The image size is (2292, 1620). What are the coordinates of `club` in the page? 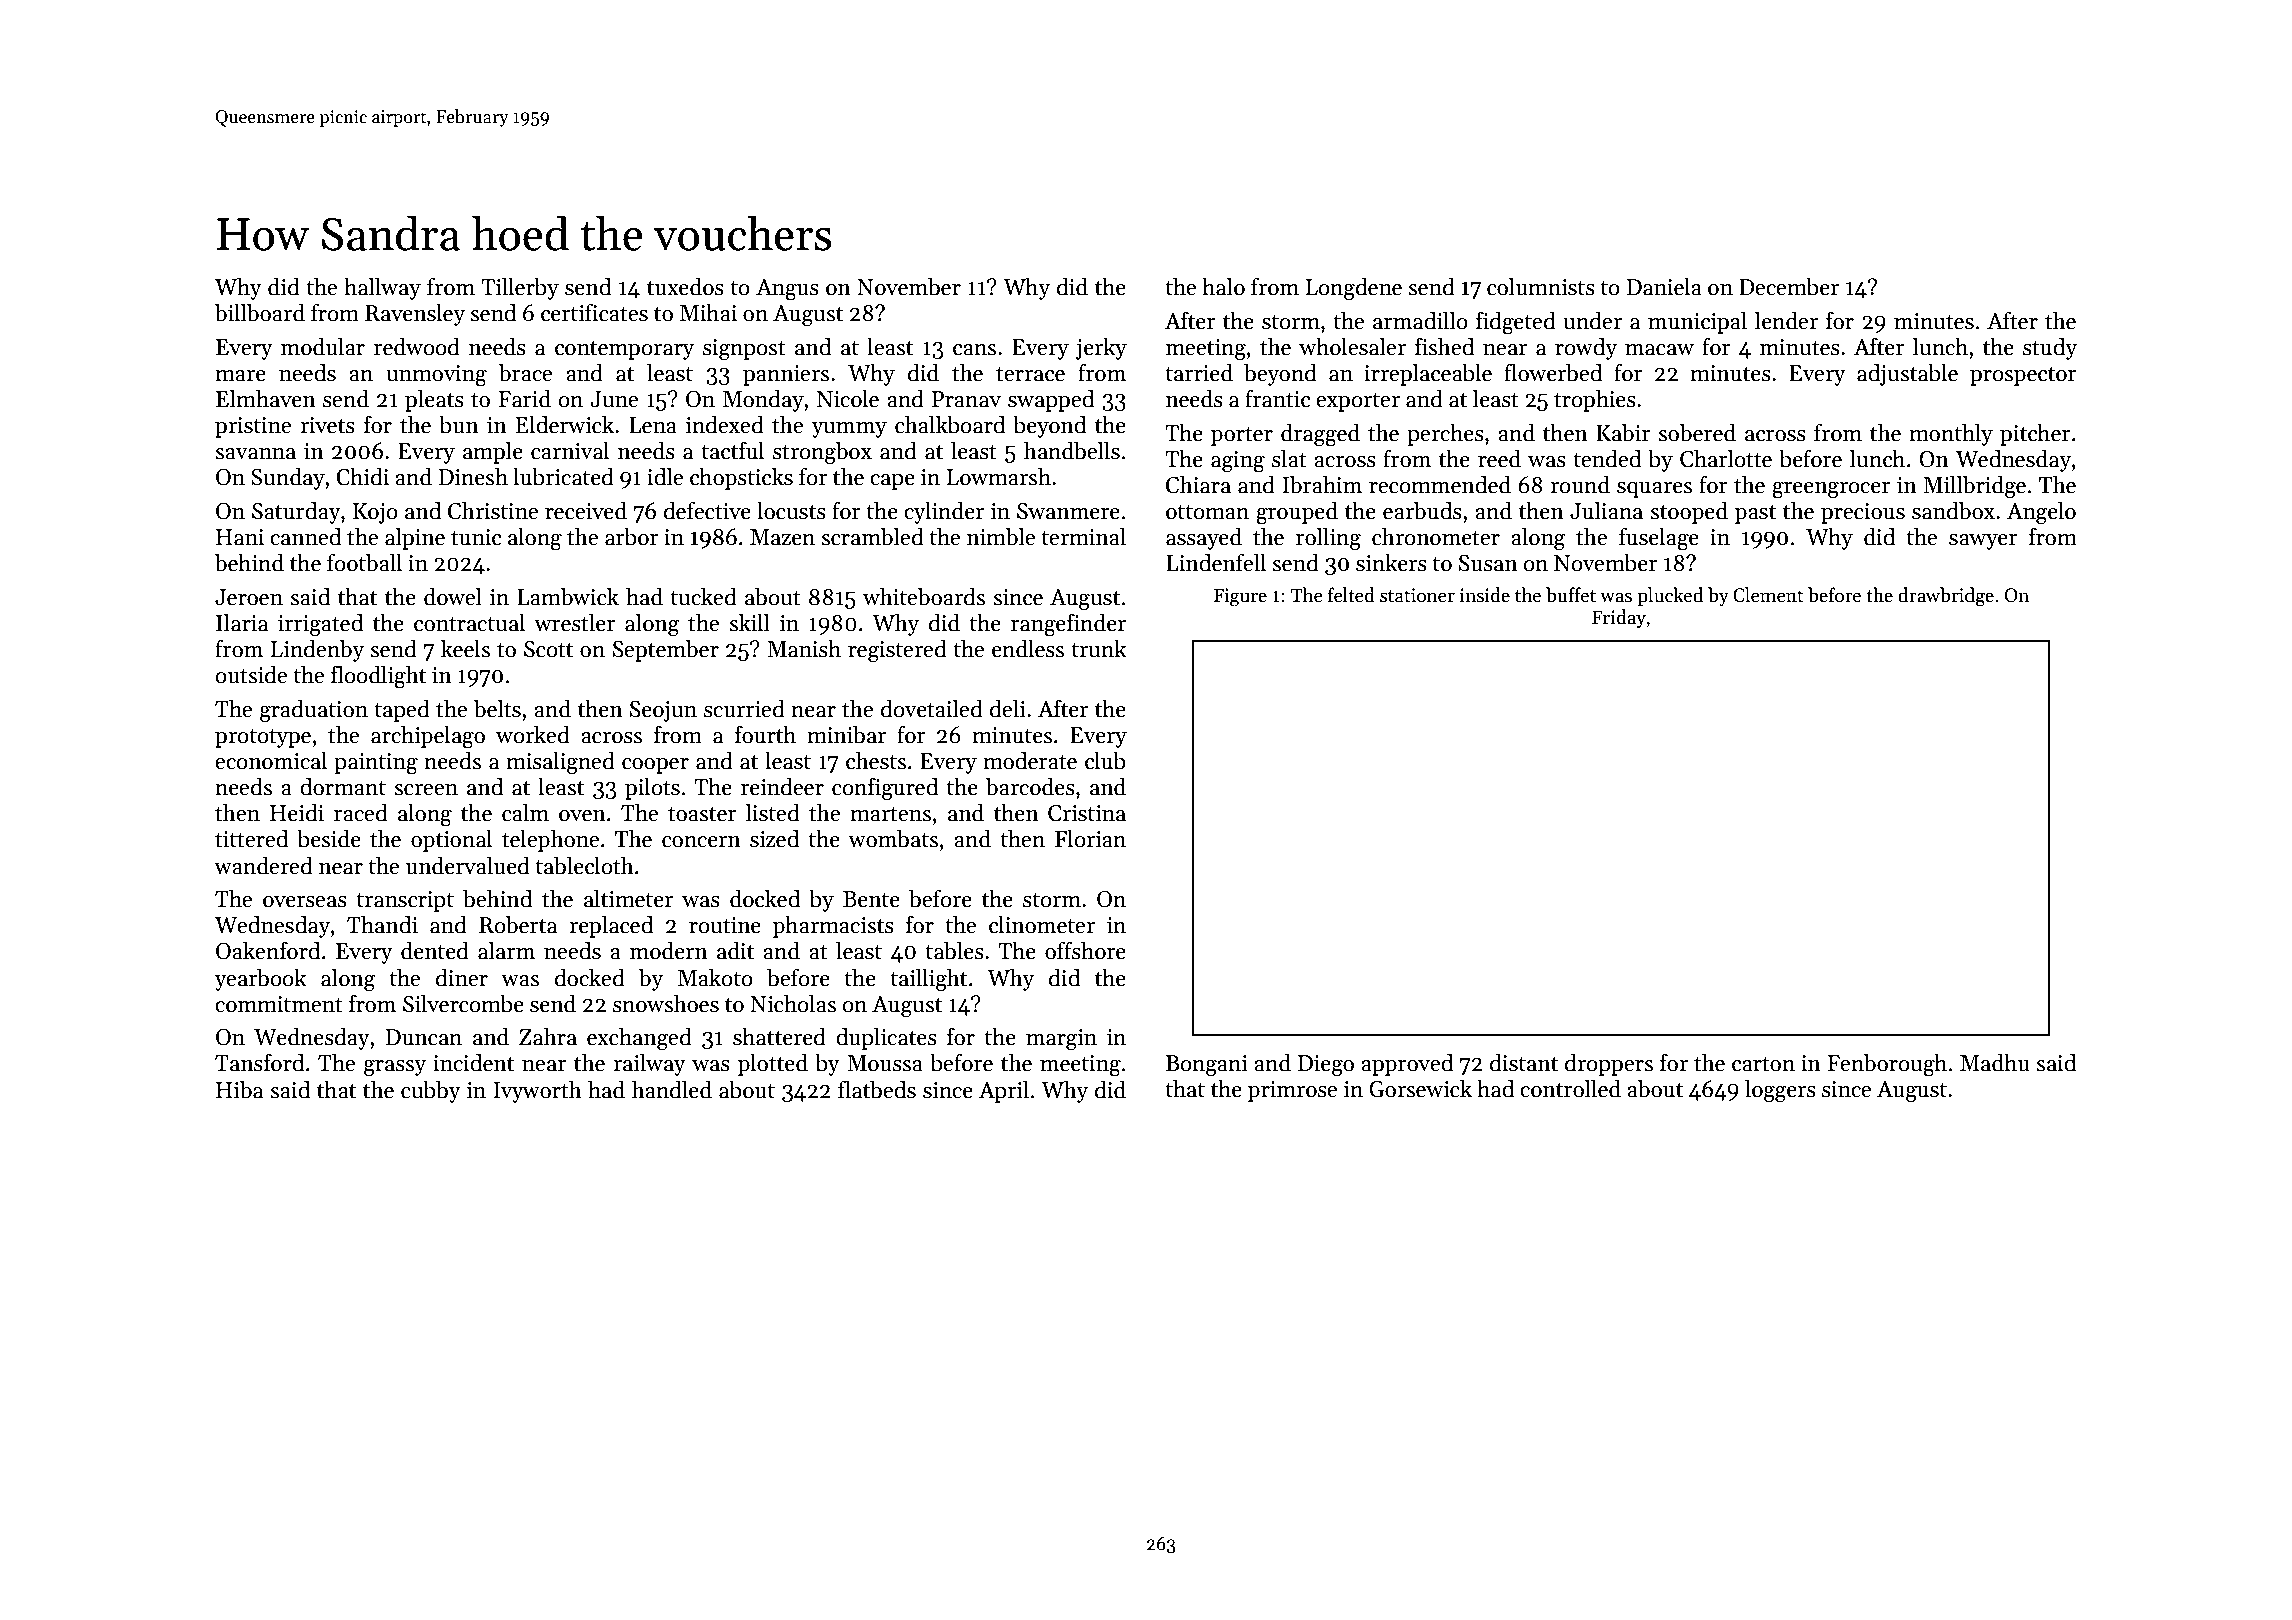 It's located at (1105, 761).
